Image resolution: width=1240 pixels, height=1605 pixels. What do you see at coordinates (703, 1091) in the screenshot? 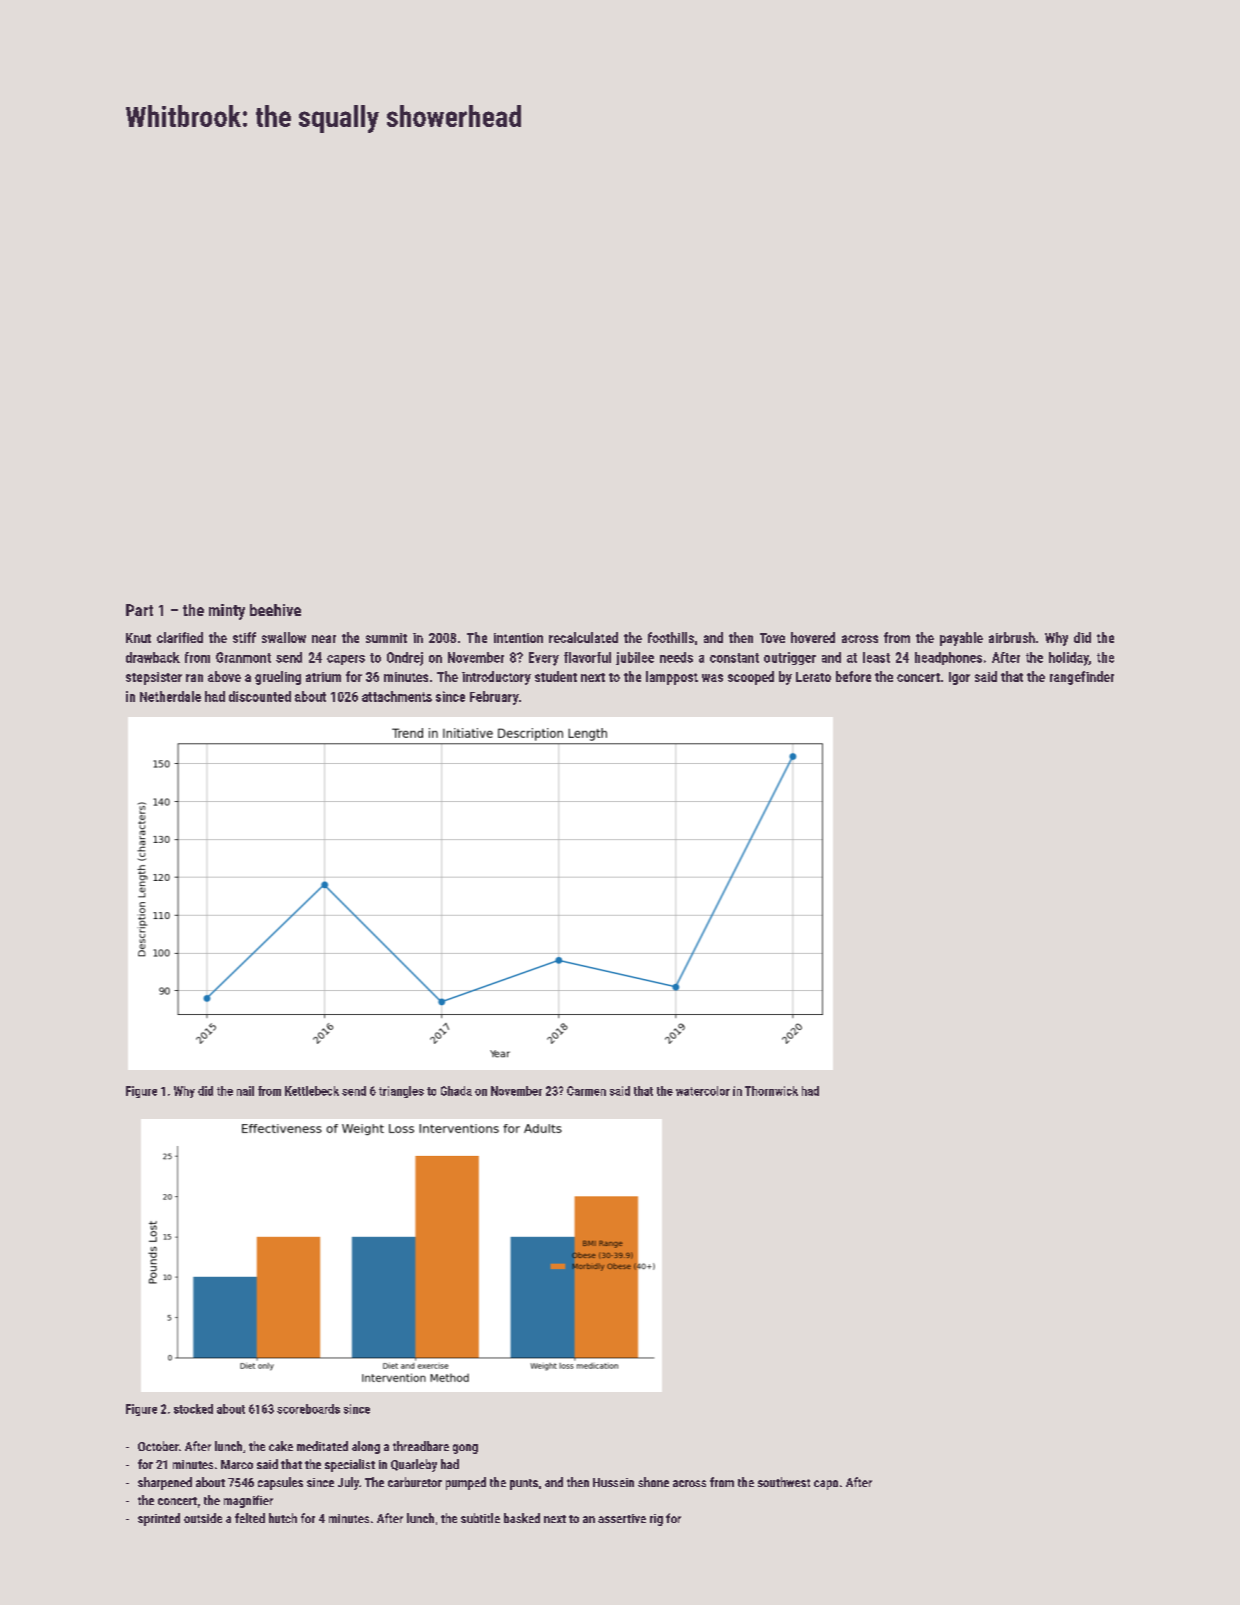
I see `watercolor` at bounding box center [703, 1091].
